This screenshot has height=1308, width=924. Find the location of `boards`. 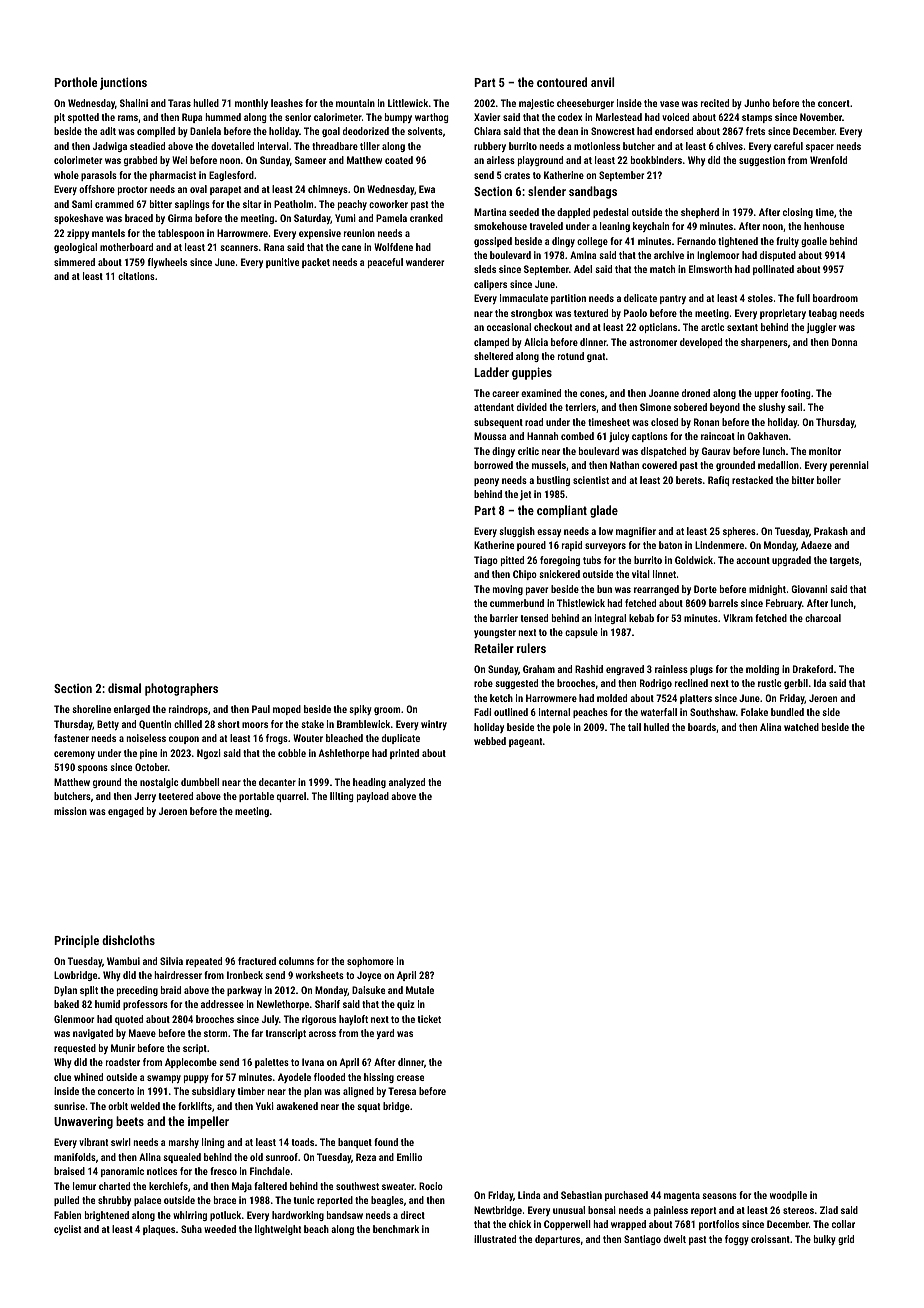

boards is located at coordinates (702, 727).
